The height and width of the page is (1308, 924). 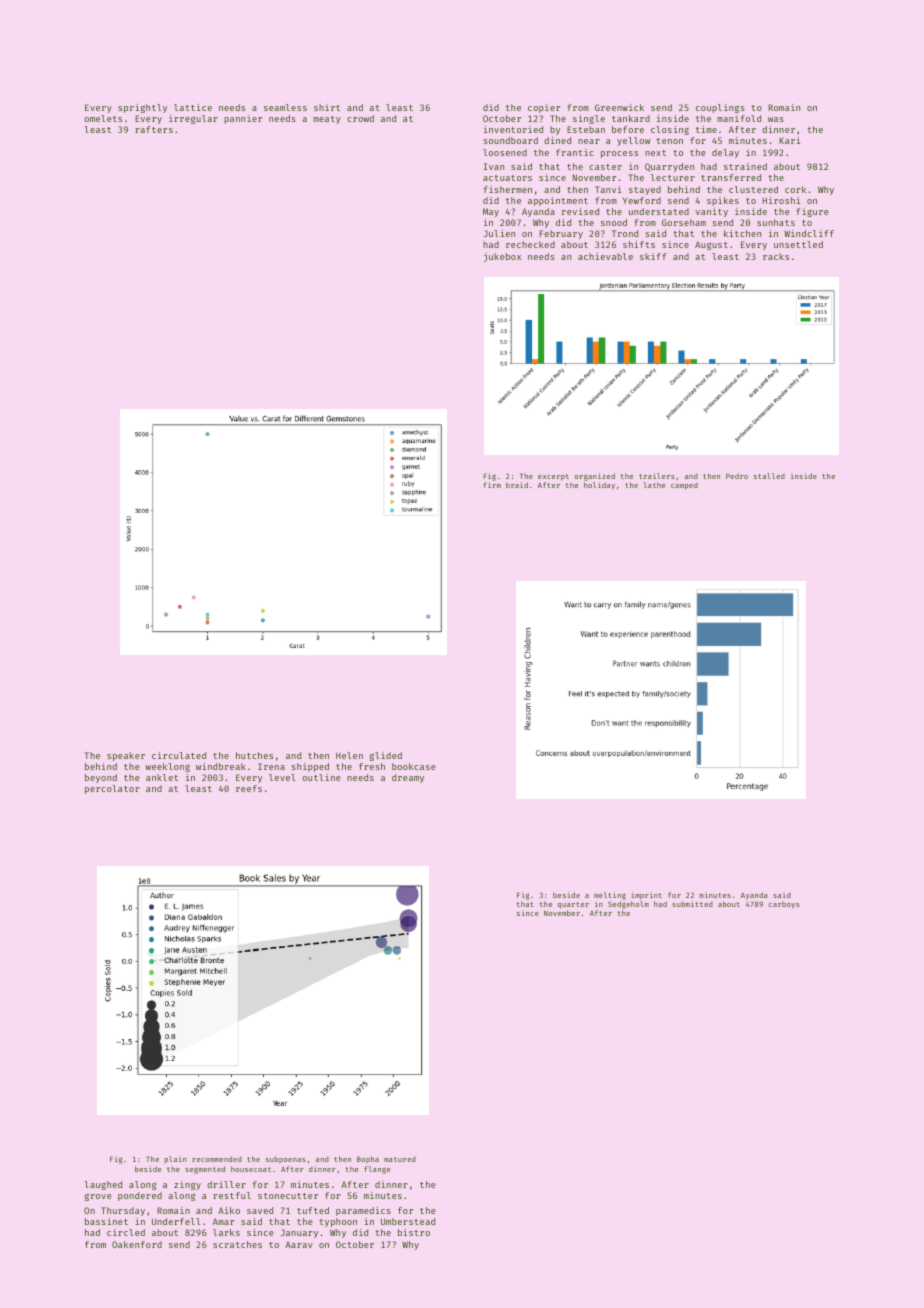 What do you see at coordinates (654, 485) in the page?
I see `lathe` at bounding box center [654, 485].
